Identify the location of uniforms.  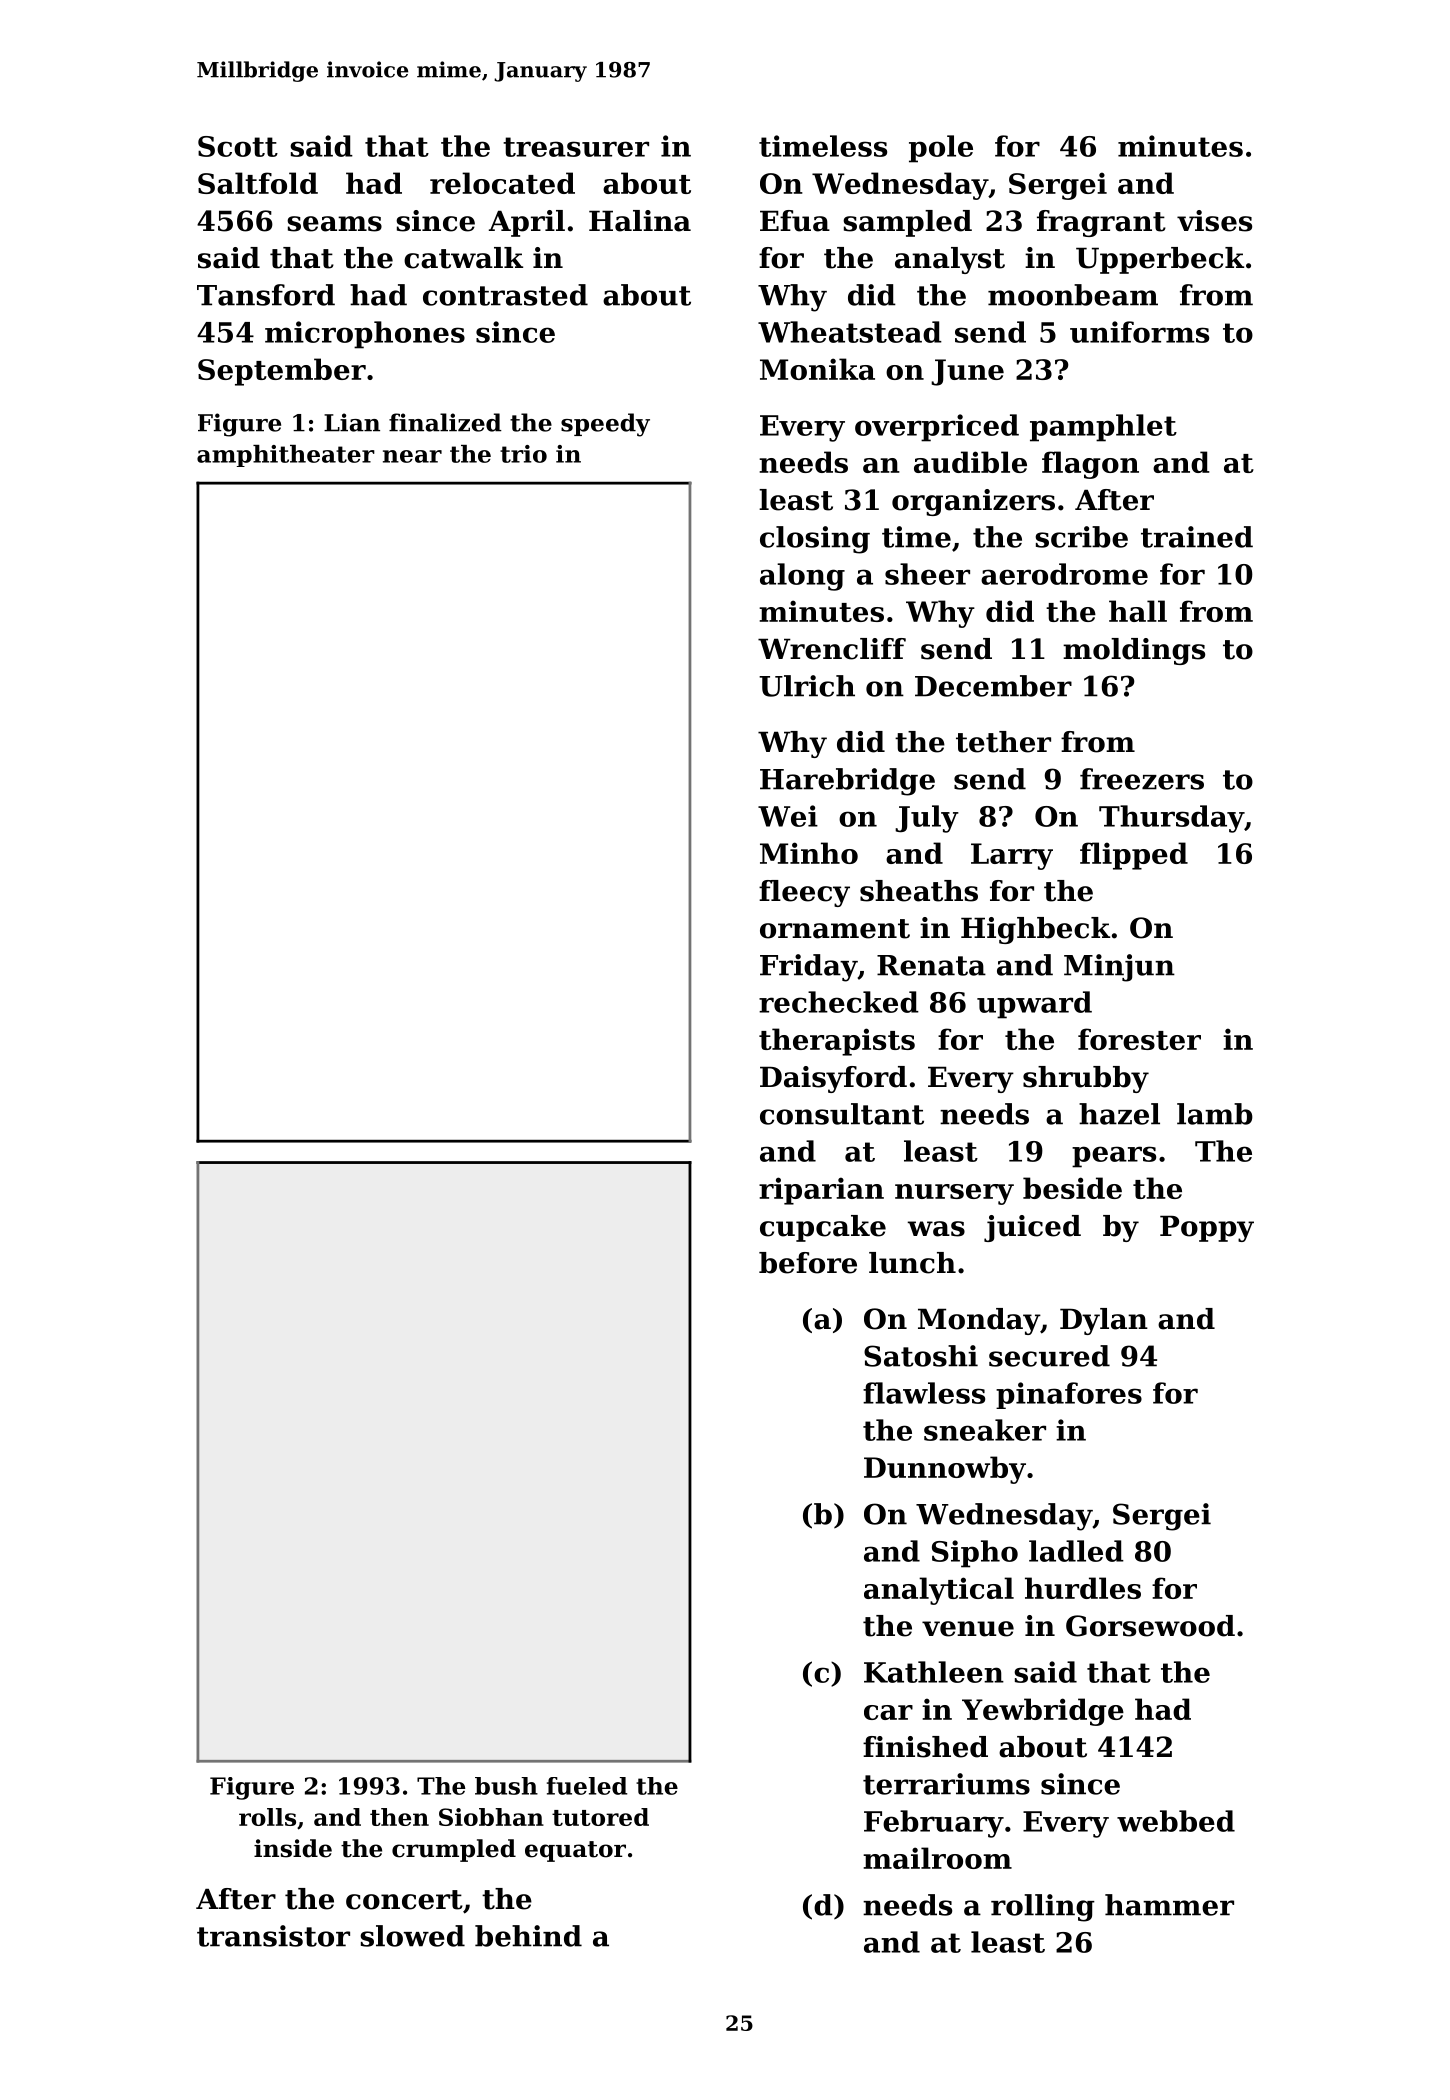
(1139, 332).
